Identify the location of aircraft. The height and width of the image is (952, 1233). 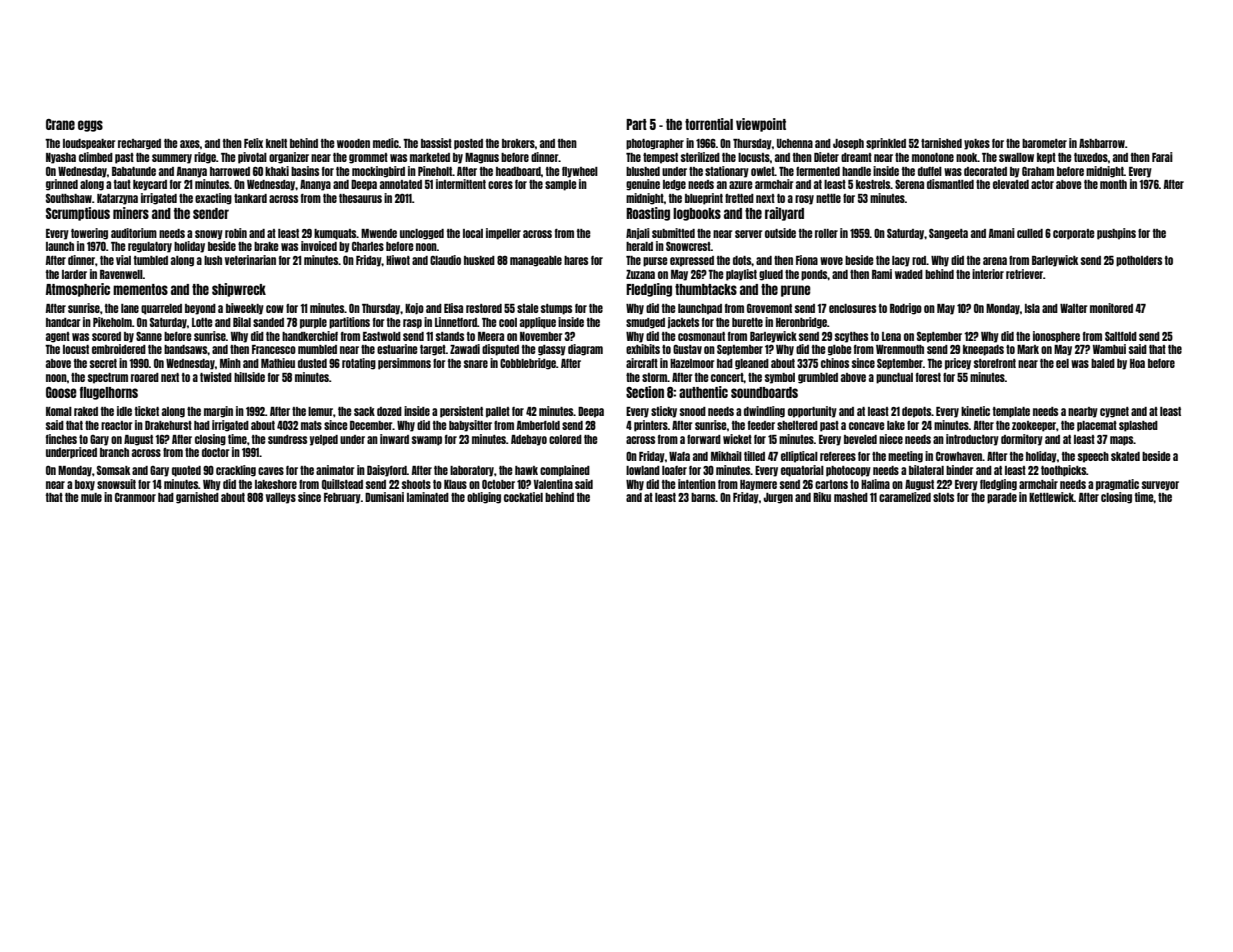
(642, 363).
